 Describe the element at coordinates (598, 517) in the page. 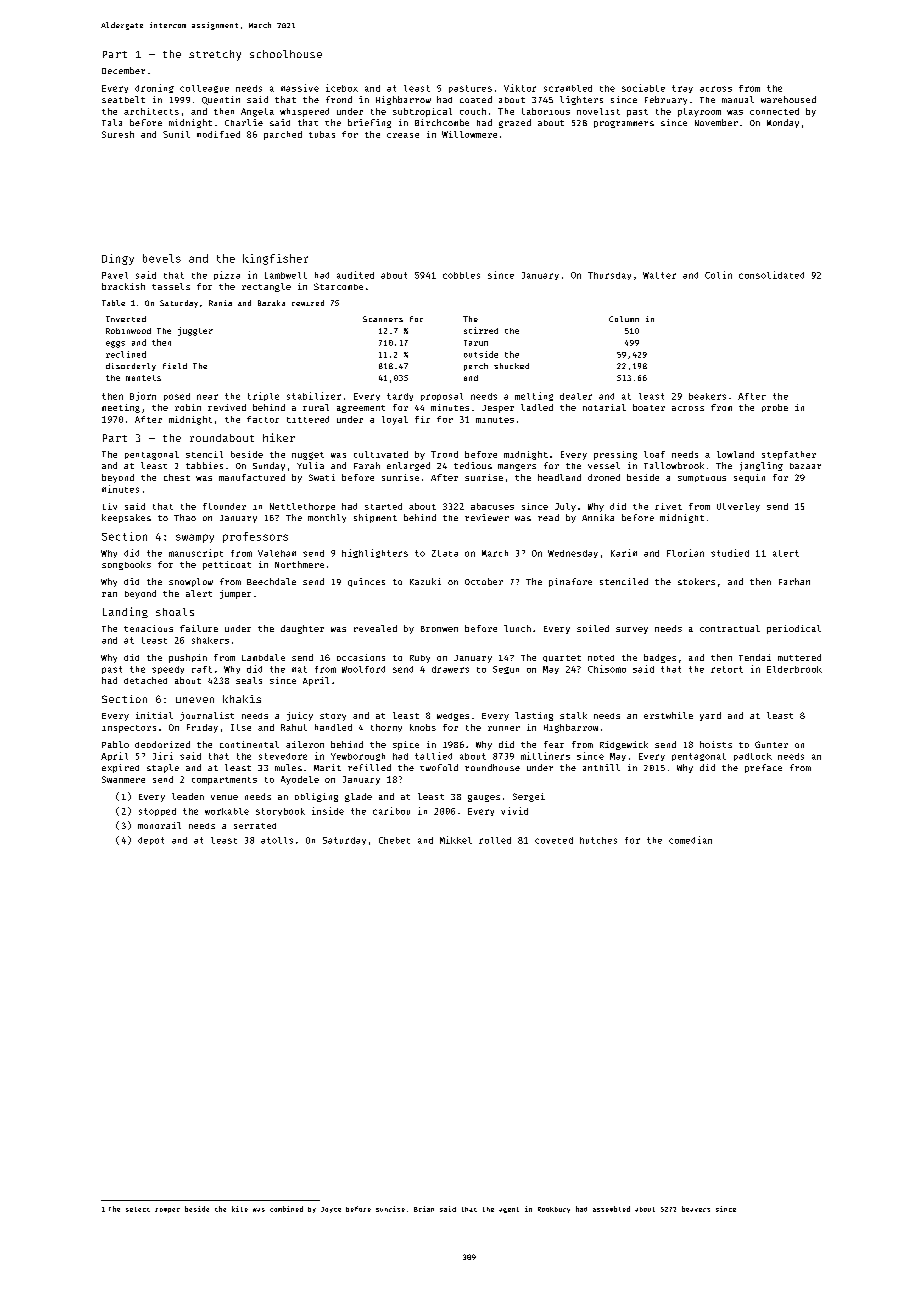

I see `Annika` at that location.
